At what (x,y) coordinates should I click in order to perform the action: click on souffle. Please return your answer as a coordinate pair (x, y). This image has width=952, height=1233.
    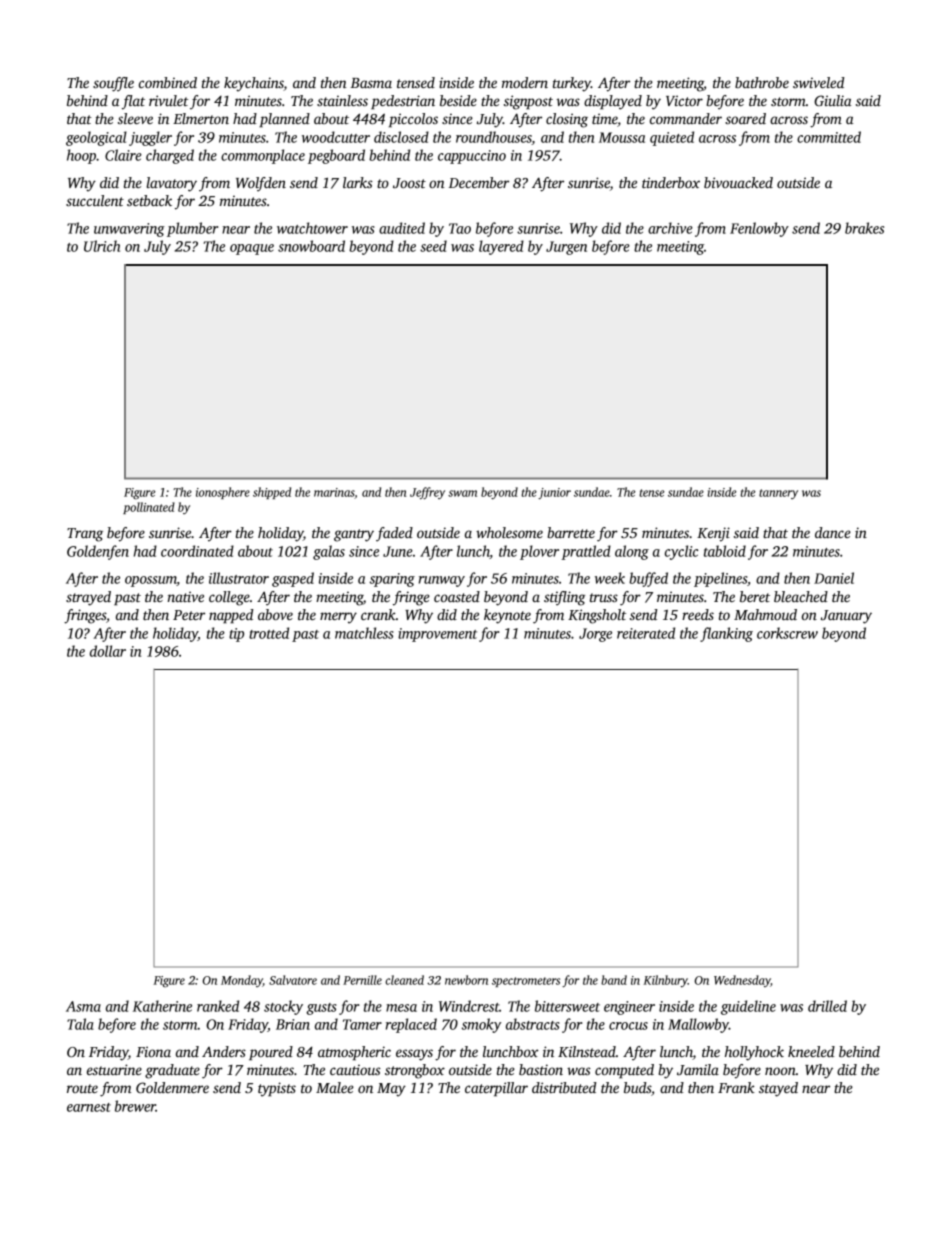
    Looking at the image, I should click on (113, 84).
